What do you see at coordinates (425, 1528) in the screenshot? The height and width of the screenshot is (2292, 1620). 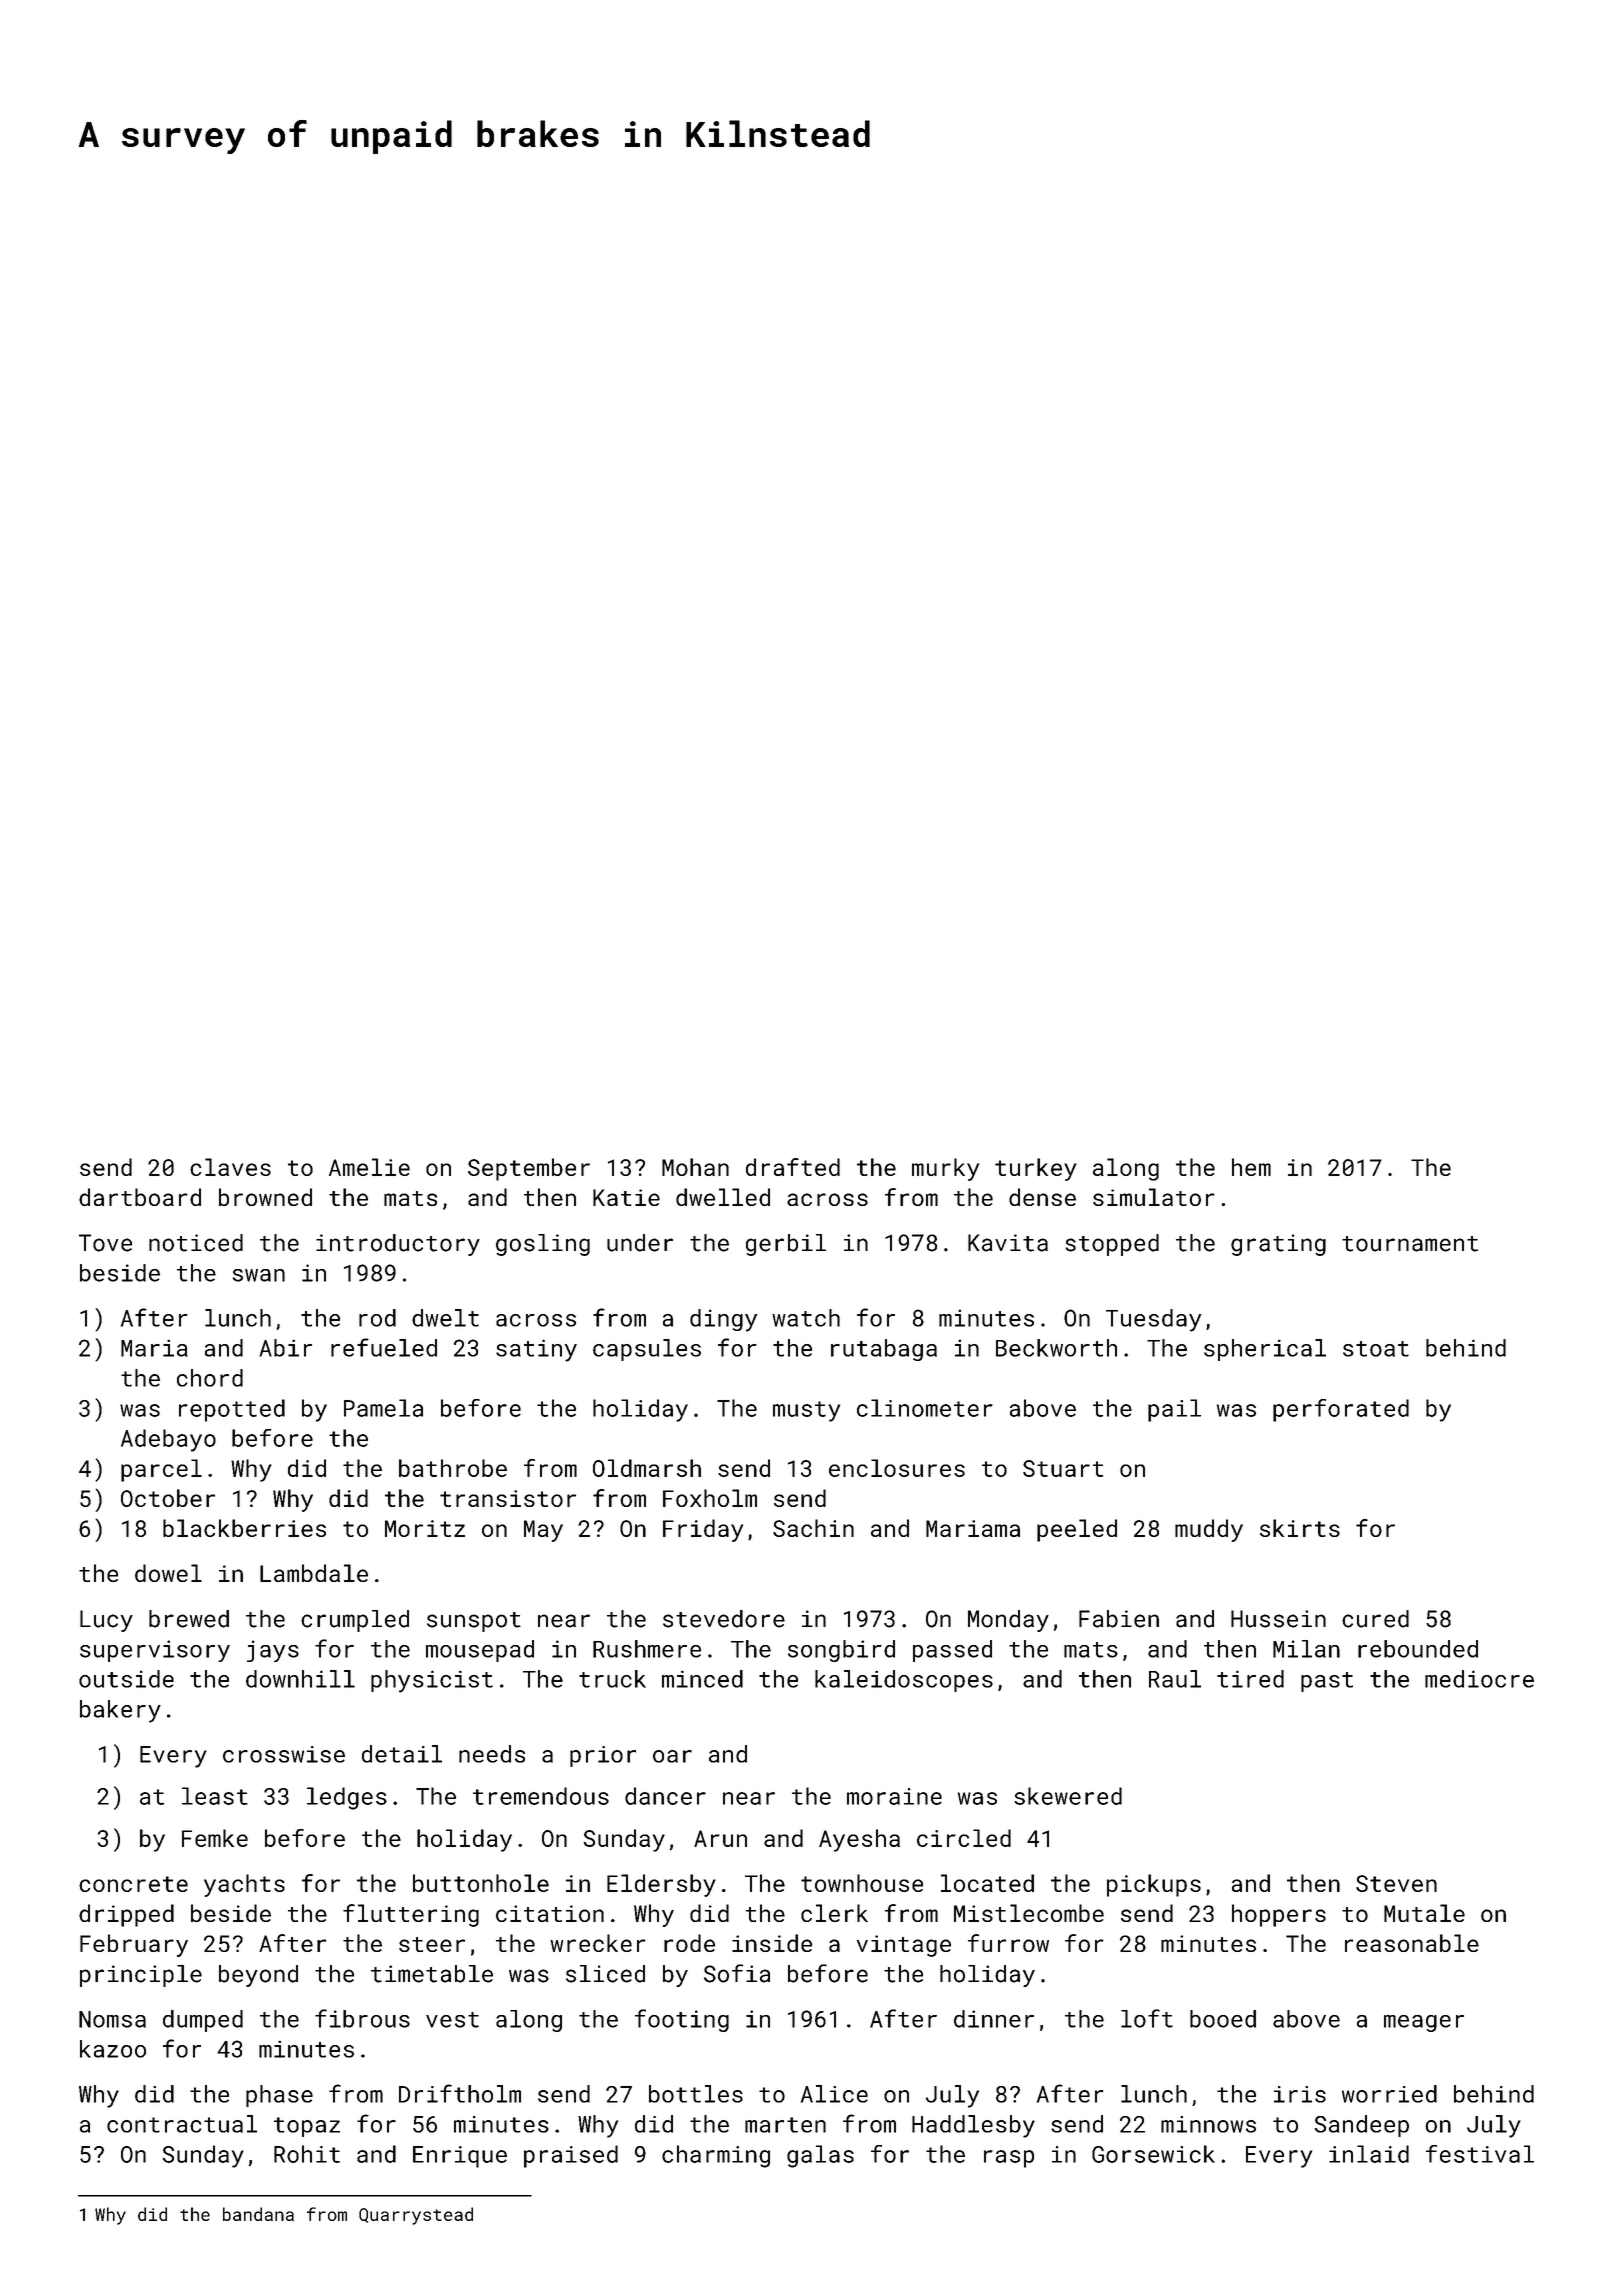 I see `Moritz` at bounding box center [425, 1528].
